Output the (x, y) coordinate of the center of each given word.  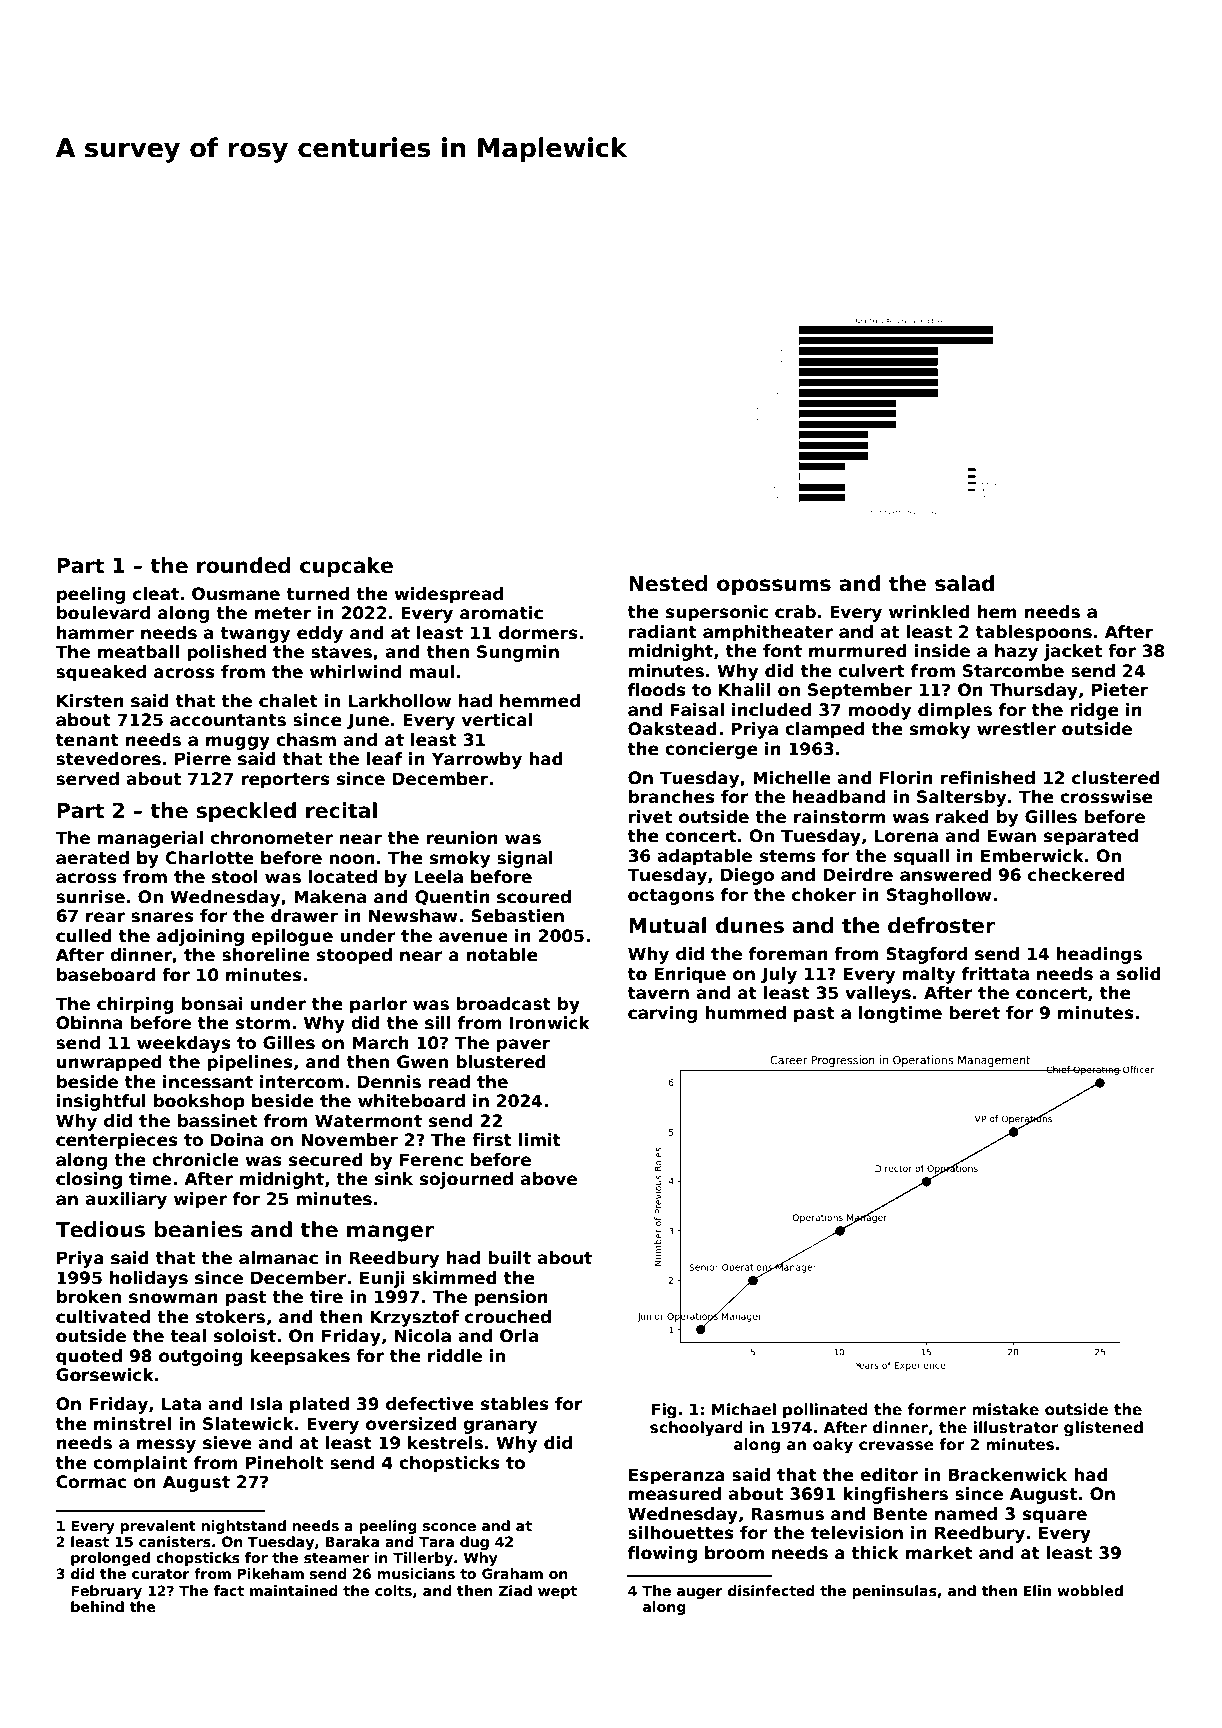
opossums (774, 587)
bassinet (218, 1121)
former (937, 1409)
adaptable (704, 857)
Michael (744, 1409)
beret (974, 1013)
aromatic (501, 613)
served (87, 779)
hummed (745, 1013)
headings (1099, 955)
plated (319, 1405)
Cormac (91, 1482)
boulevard (103, 613)
